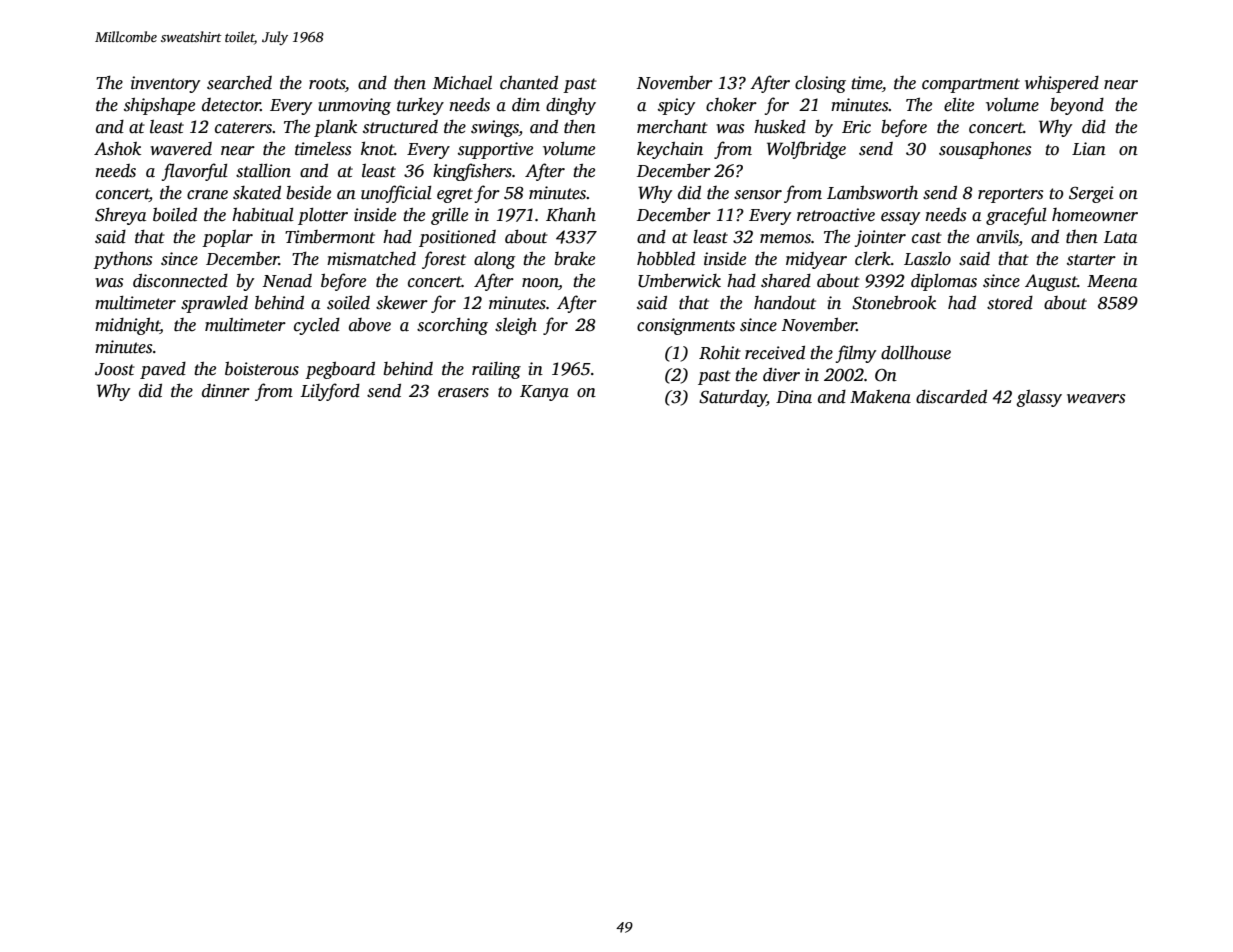  Describe the element at coordinates (330, 392) in the document. I see `Lilyford` at that location.
